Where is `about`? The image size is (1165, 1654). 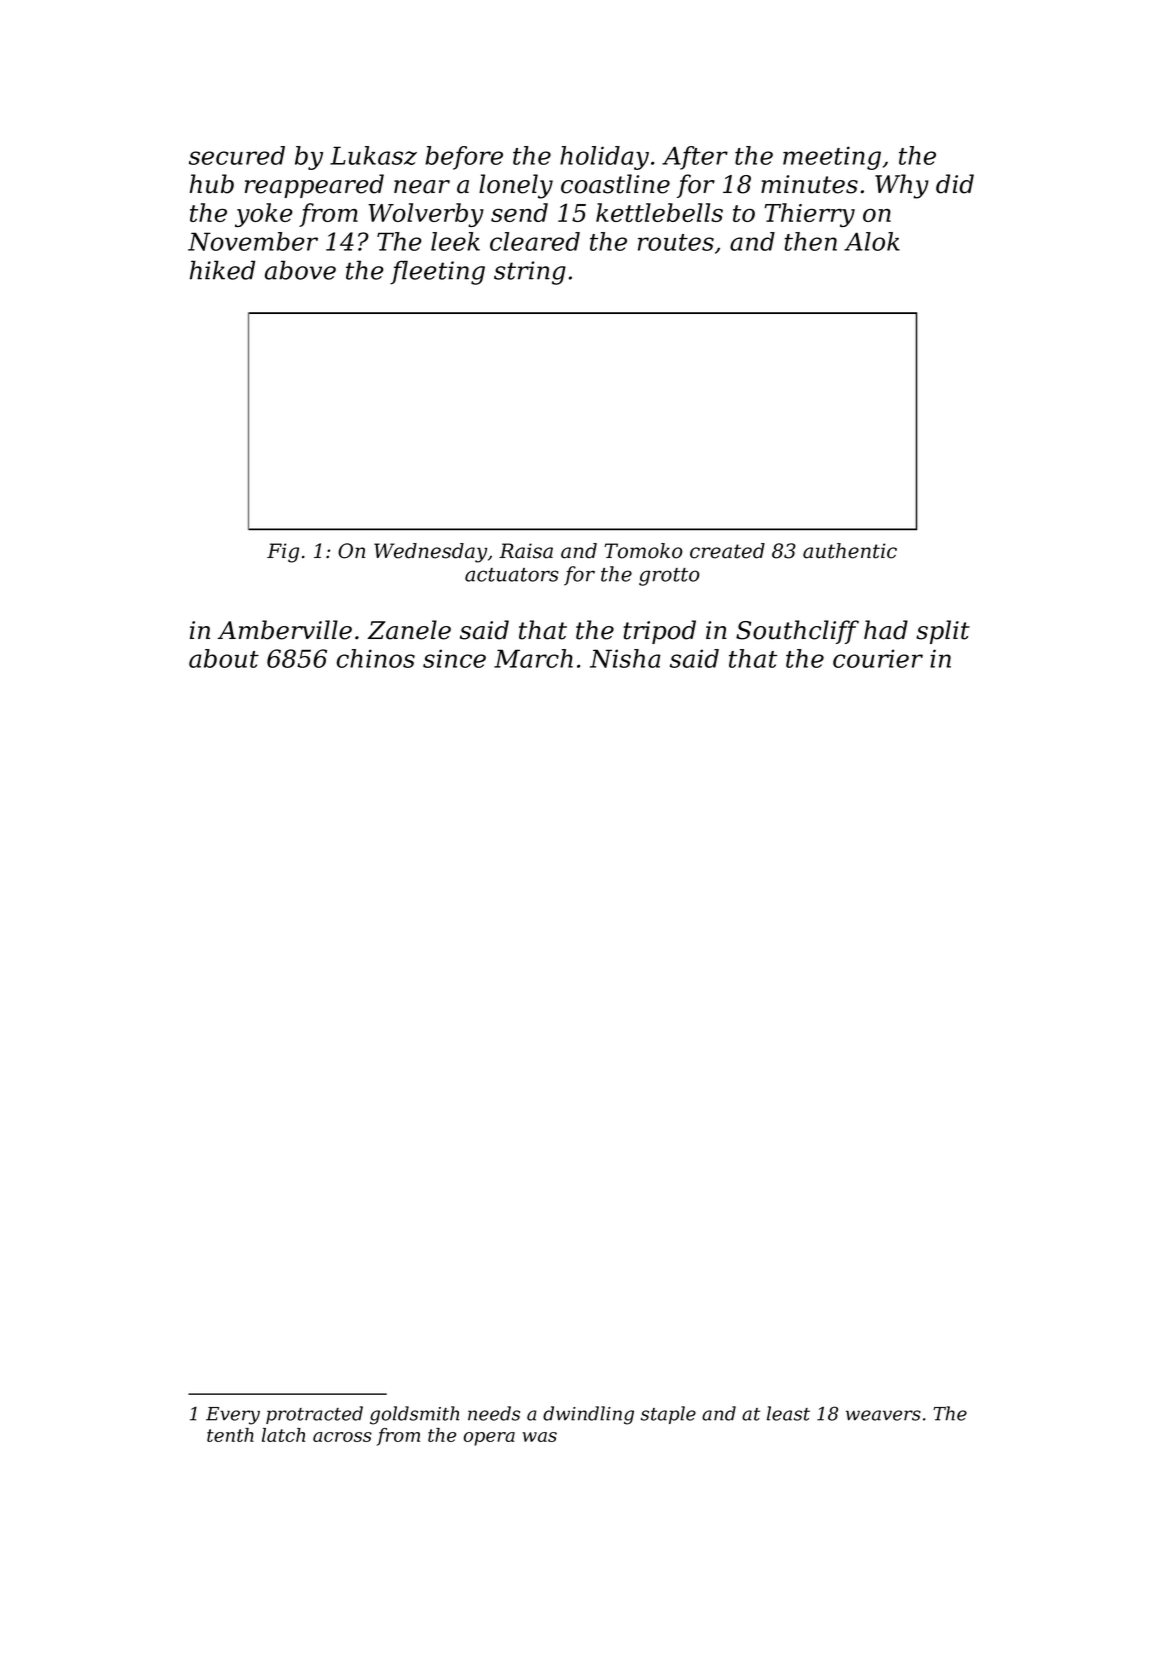 about is located at coordinates (224, 658).
